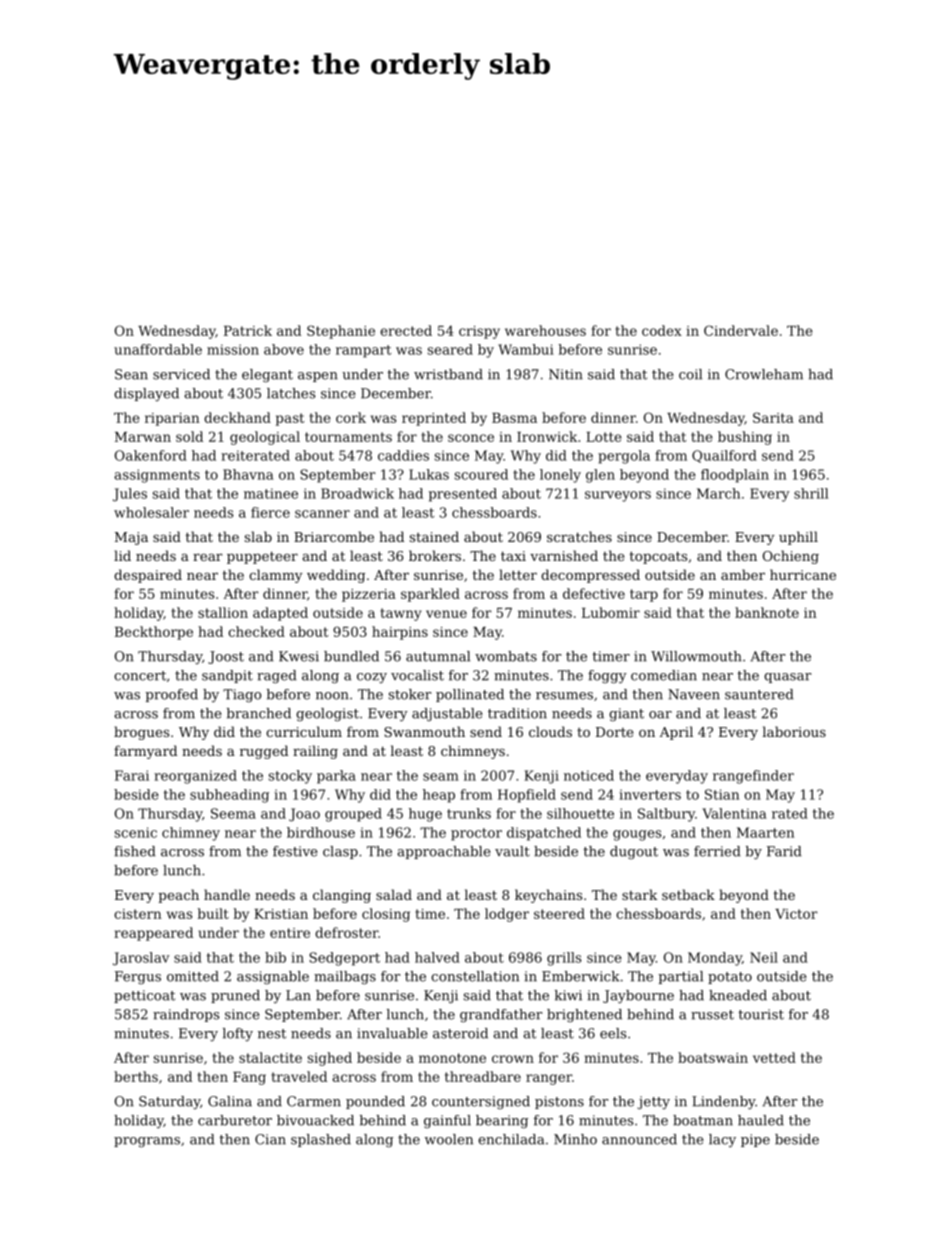 This page has width=952, height=1233. What do you see at coordinates (470, 695) in the page?
I see `pollinated` at bounding box center [470, 695].
